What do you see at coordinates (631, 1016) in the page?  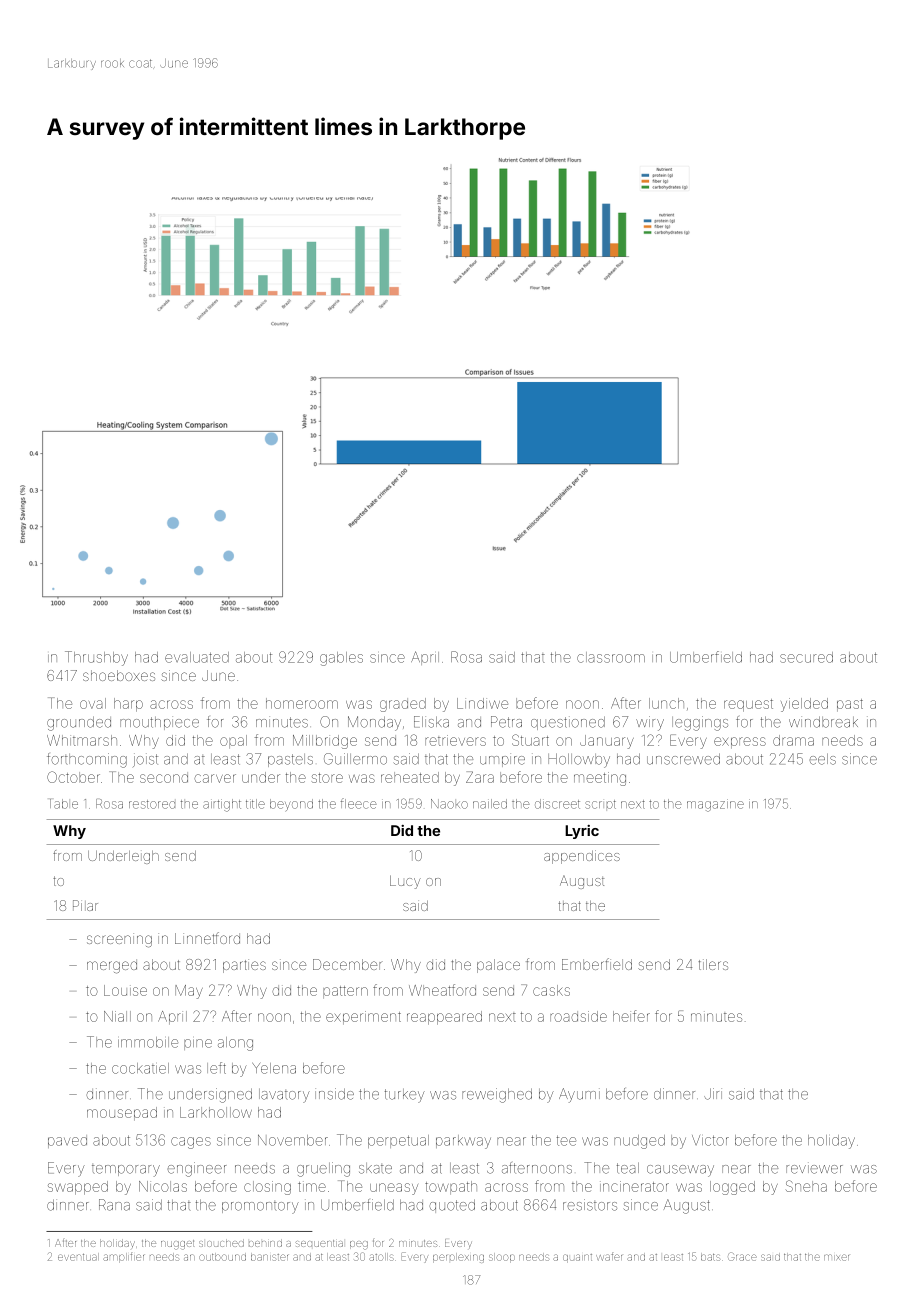 I see `heifer` at bounding box center [631, 1016].
